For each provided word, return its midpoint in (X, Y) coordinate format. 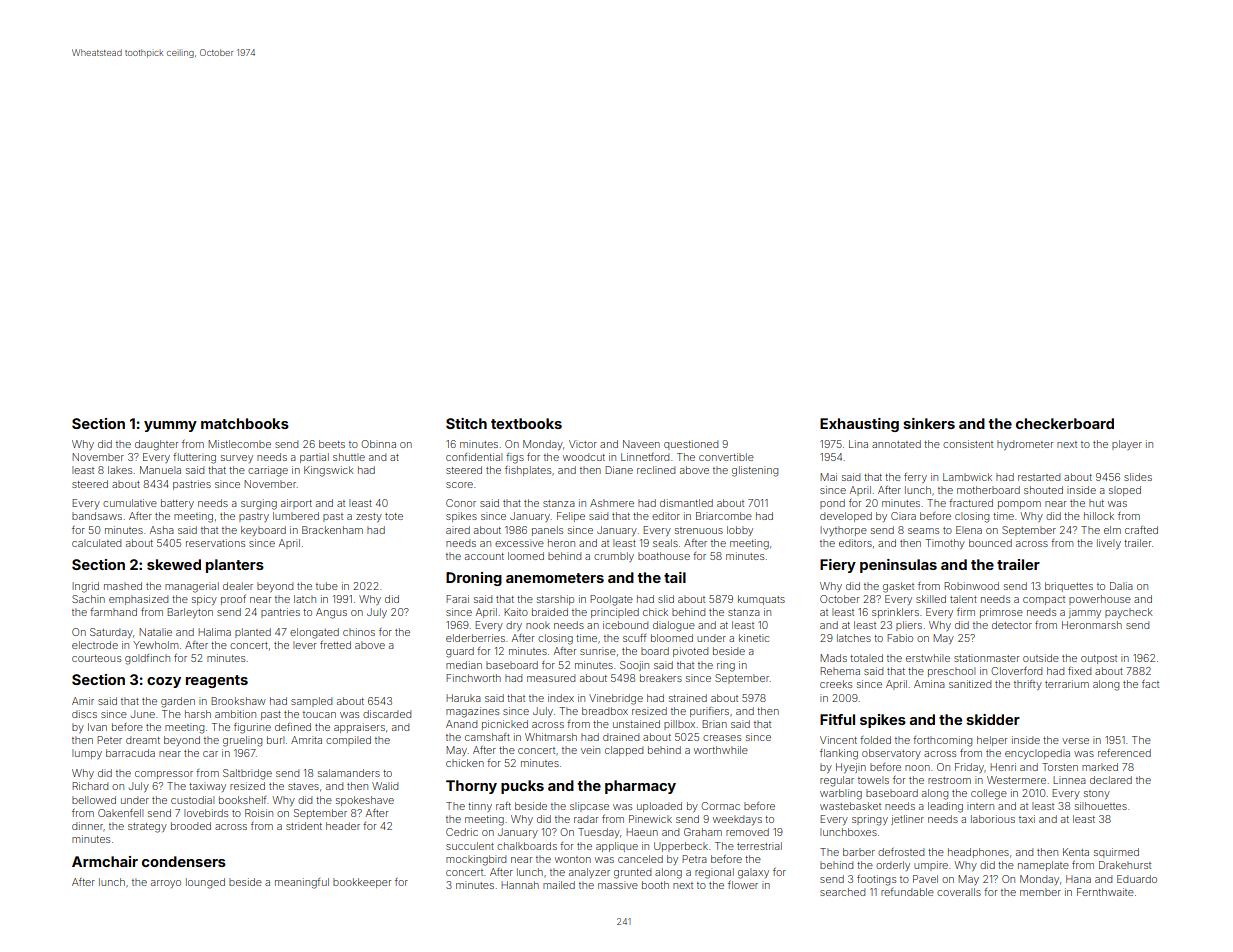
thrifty (1028, 685)
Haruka (463, 698)
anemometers (555, 578)
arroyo (166, 884)
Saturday (111, 633)
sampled (311, 702)
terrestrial (759, 846)
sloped (1125, 491)
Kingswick (329, 471)
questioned (691, 445)
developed (846, 517)
